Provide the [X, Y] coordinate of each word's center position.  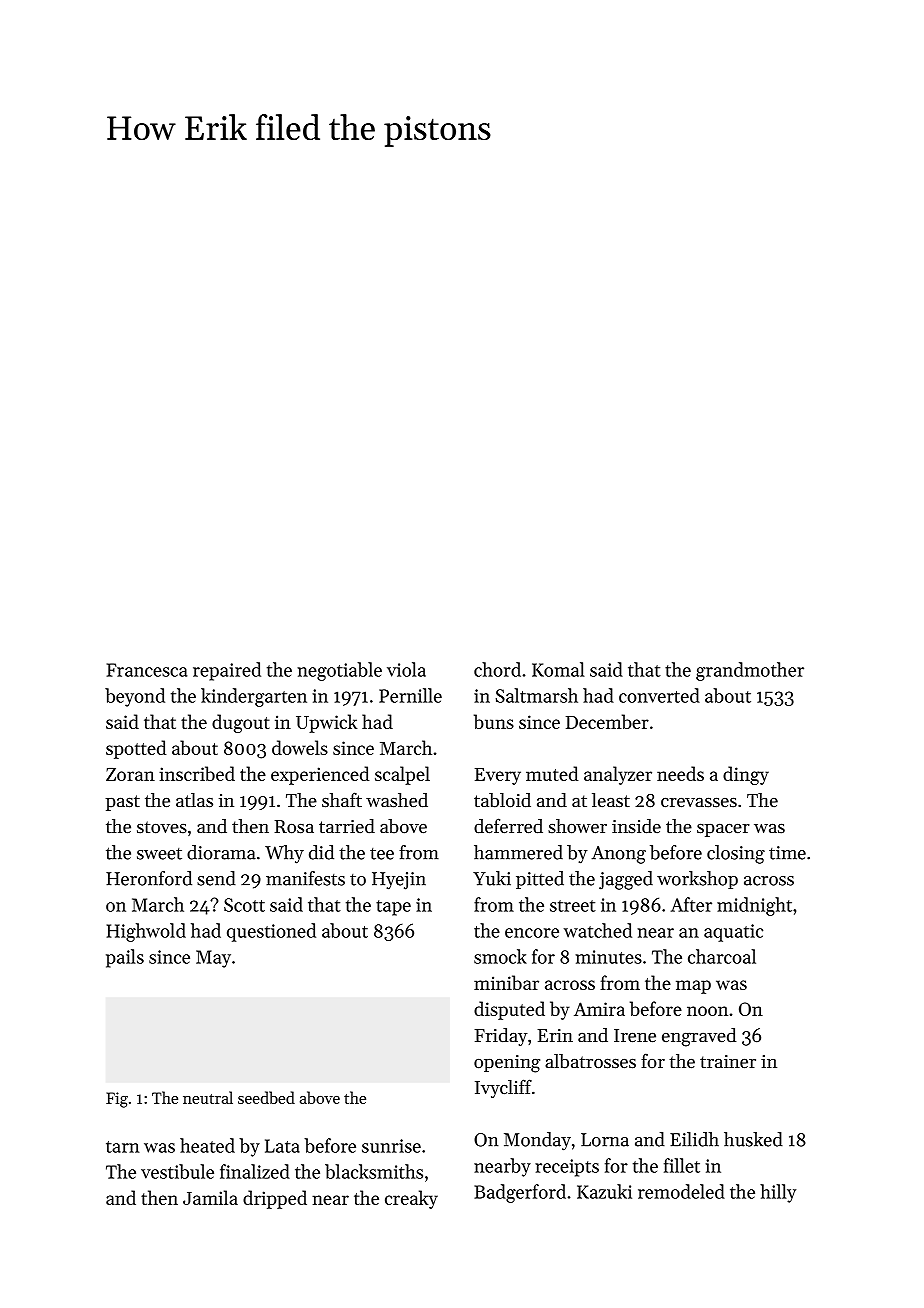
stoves [162, 827]
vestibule [177, 1171]
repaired [227, 671]
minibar [506, 982]
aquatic [733, 933]
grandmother [750, 671]
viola [406, 669]
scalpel [402, 775]
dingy [746, 775]
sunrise [391, 1146]
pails [125, 958]
